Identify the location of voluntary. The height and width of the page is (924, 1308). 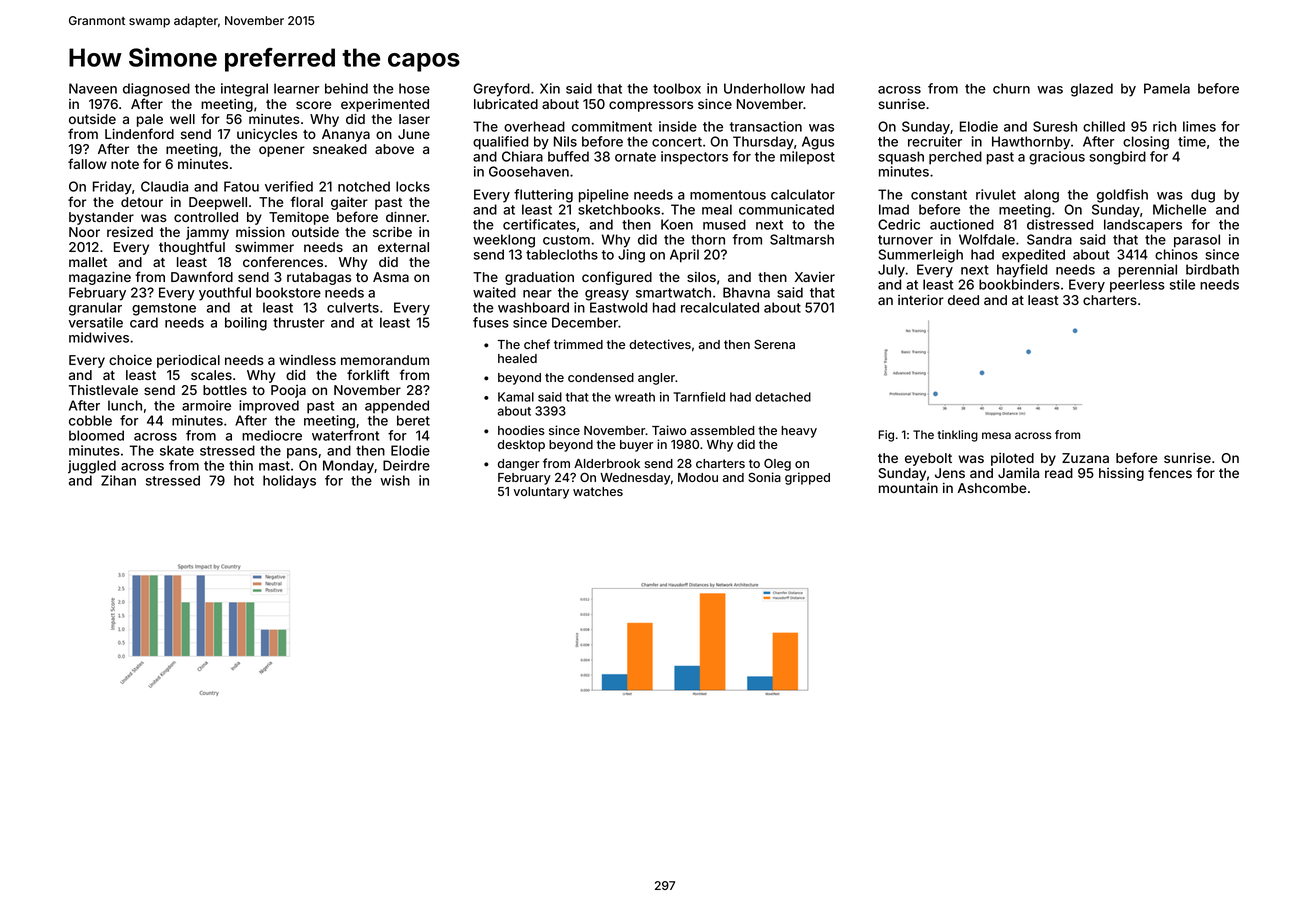
(541, 493).
